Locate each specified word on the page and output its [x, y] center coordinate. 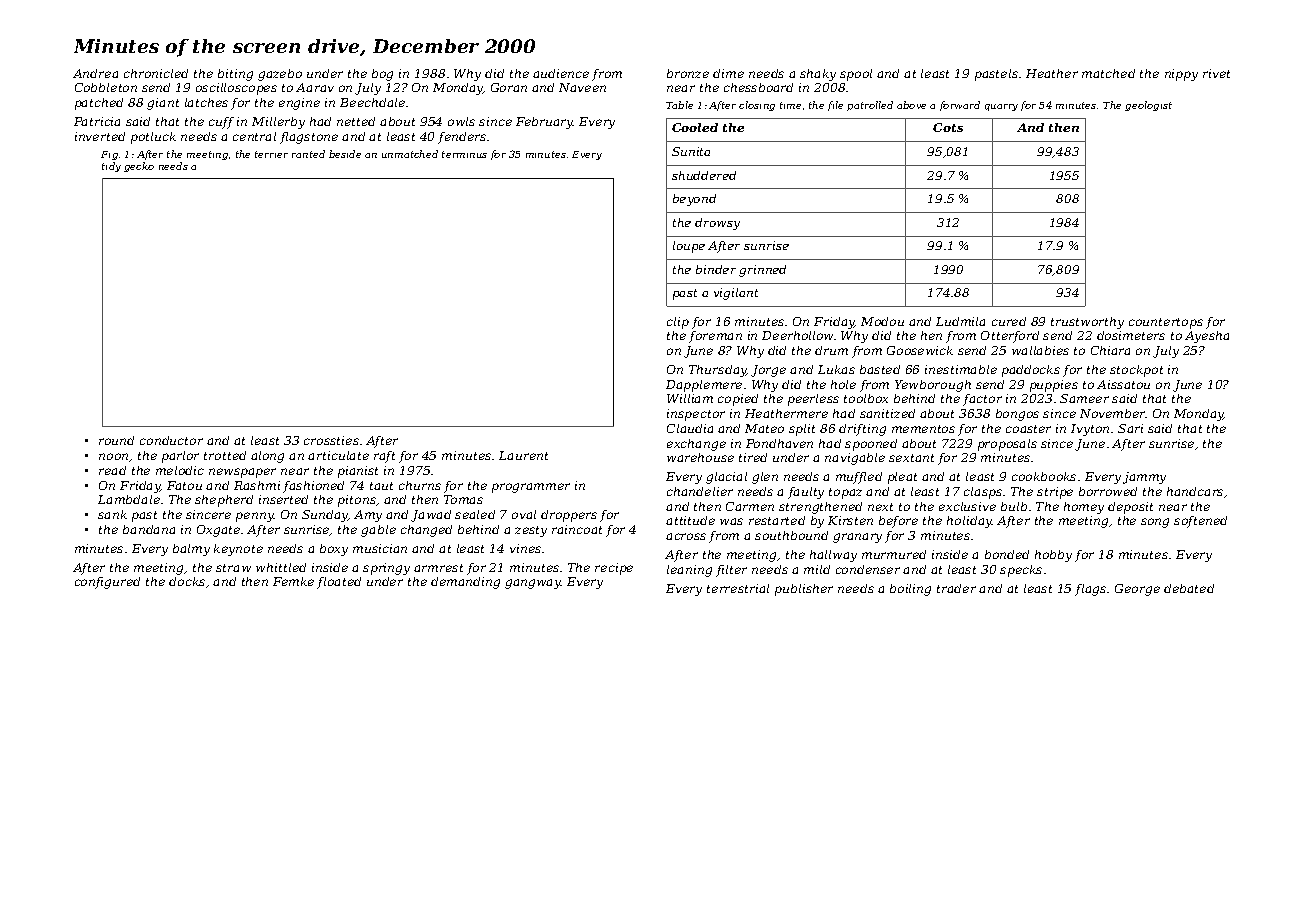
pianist [358, 472]
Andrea [95, 73]
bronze [688, 73]
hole [843, 384]
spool [856, 75]
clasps [983, 493]
